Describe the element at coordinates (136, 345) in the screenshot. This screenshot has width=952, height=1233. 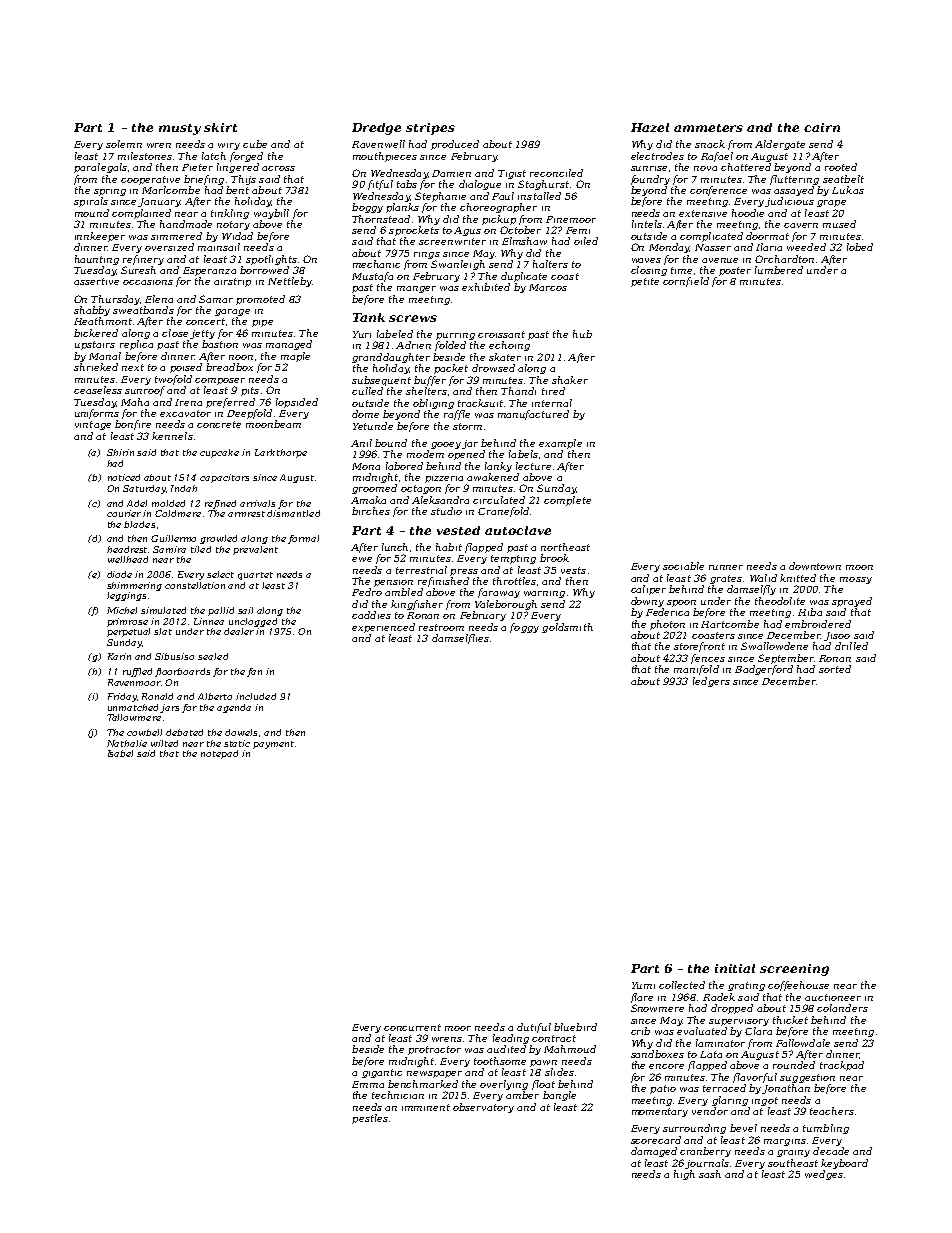
I see `replica` at that location.
